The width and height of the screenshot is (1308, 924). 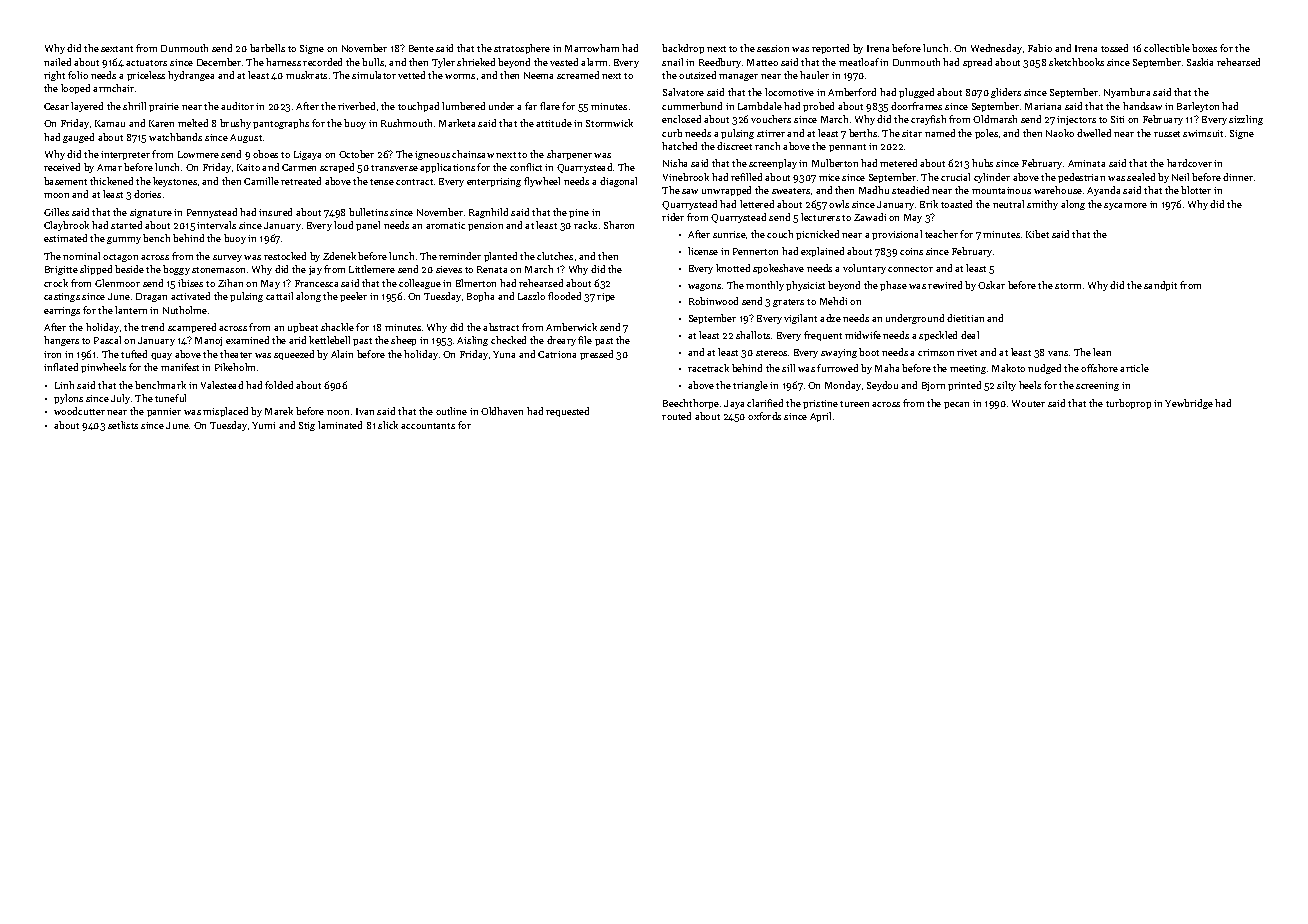 What do you see at coordinates (1127, 93) in the screenshot?
I see `Nyambura` at bounding box center [1127, 93].
